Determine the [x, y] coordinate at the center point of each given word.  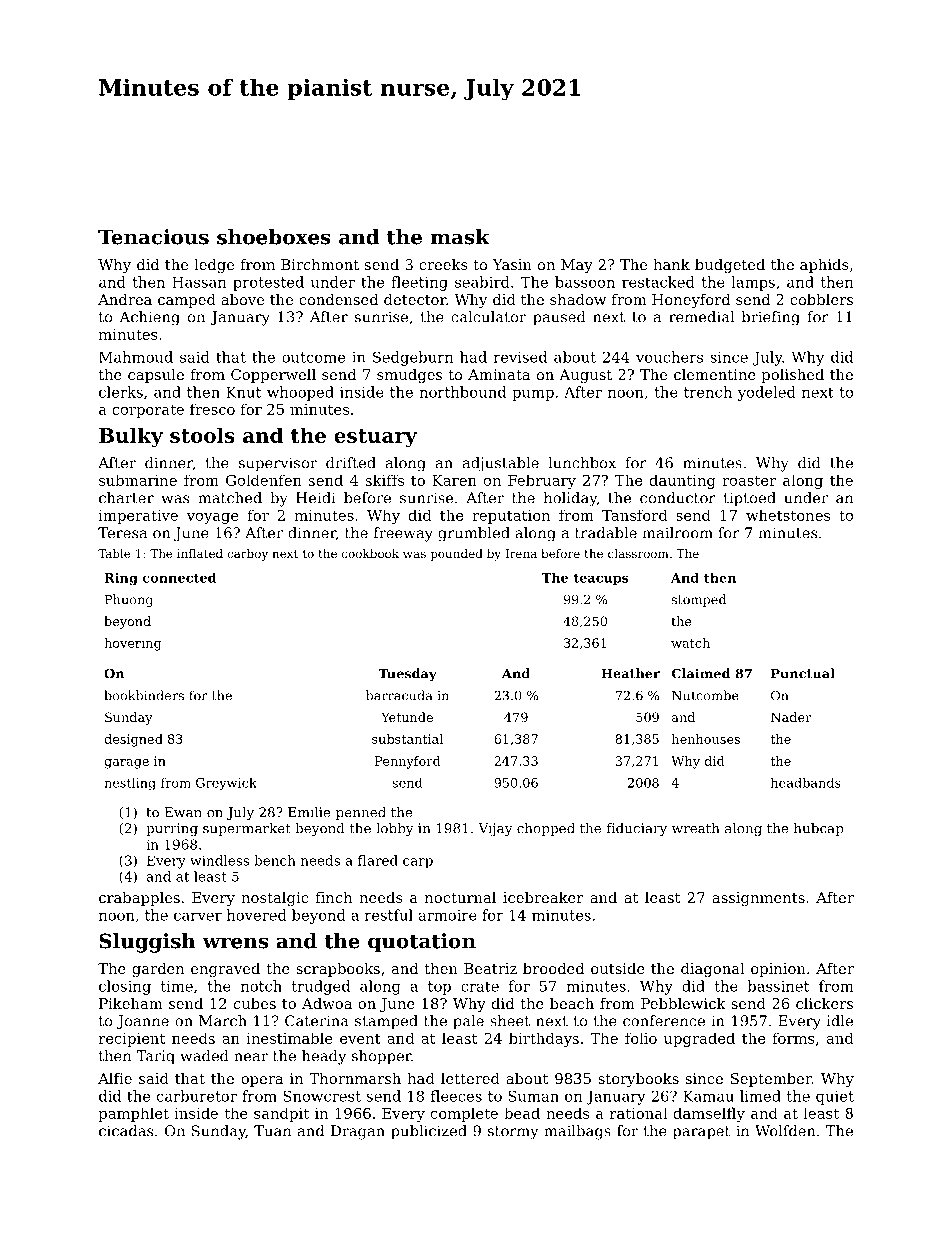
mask [460, 237]
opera [262, 1081]
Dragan [358, 1132]
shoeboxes [274, 237]
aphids [824, 266]
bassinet [778, 986]
